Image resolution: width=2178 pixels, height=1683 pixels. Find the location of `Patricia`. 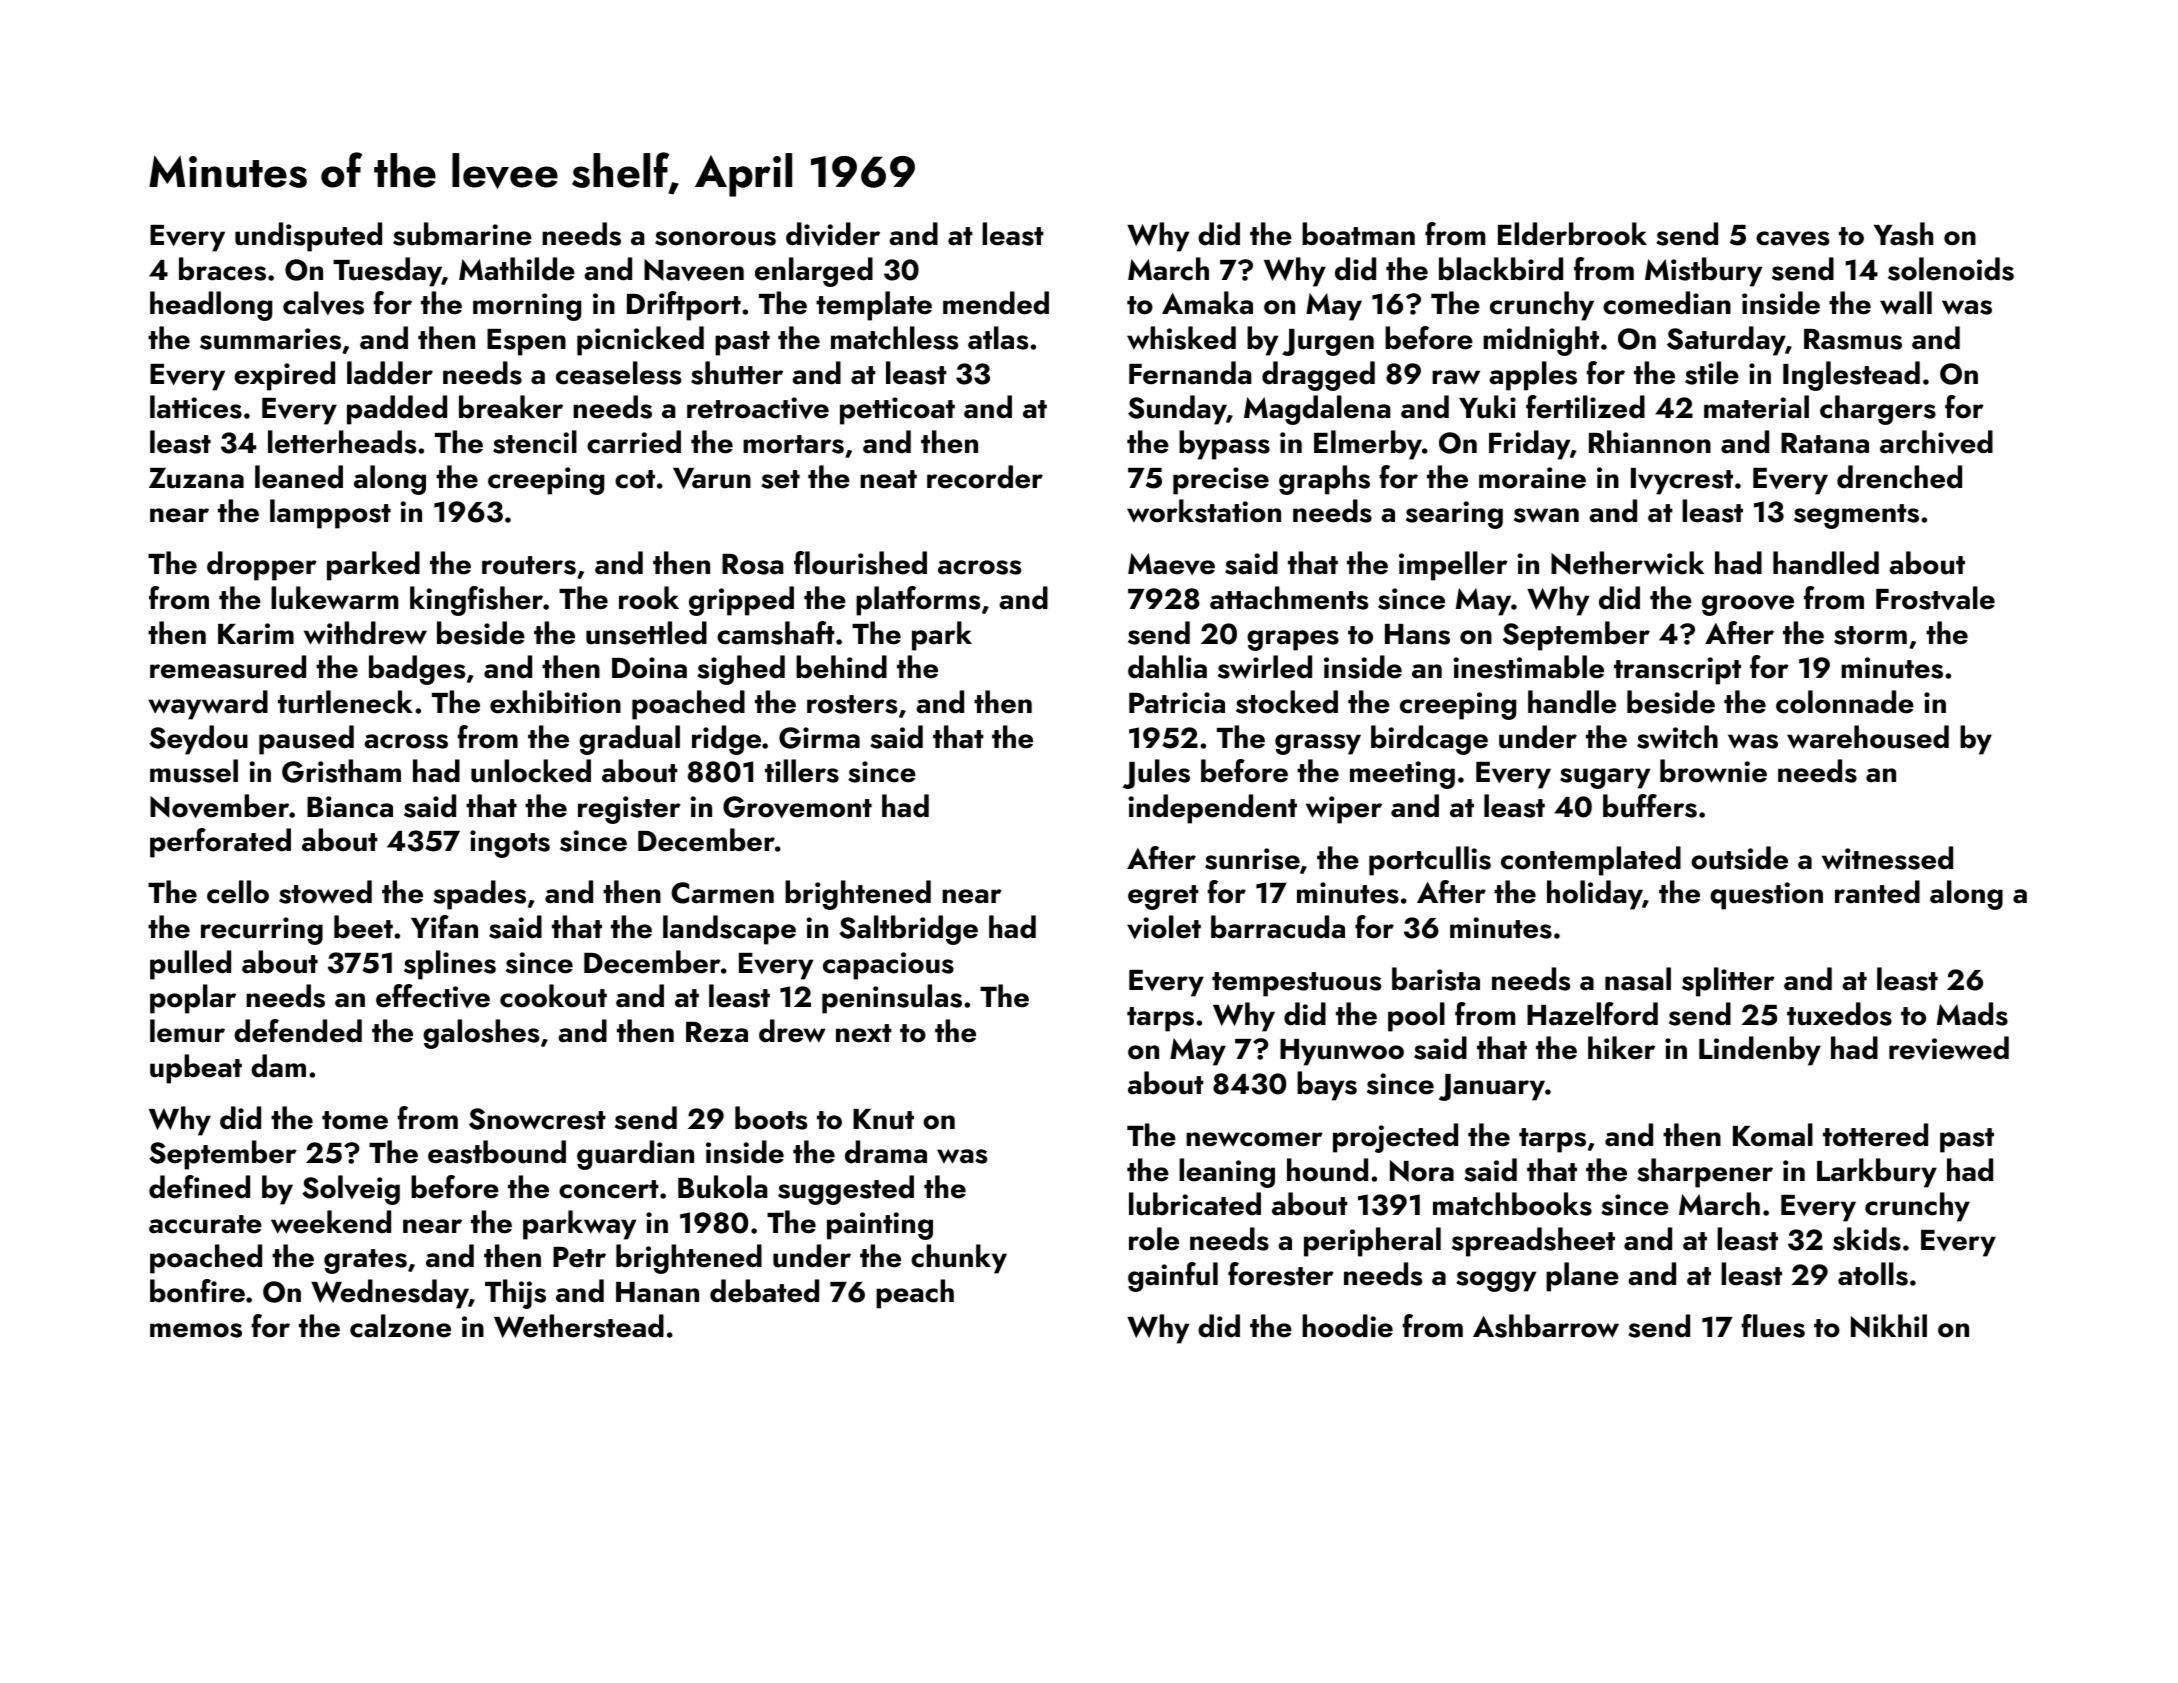

Patricia is located at coordinates (1177, 703).
